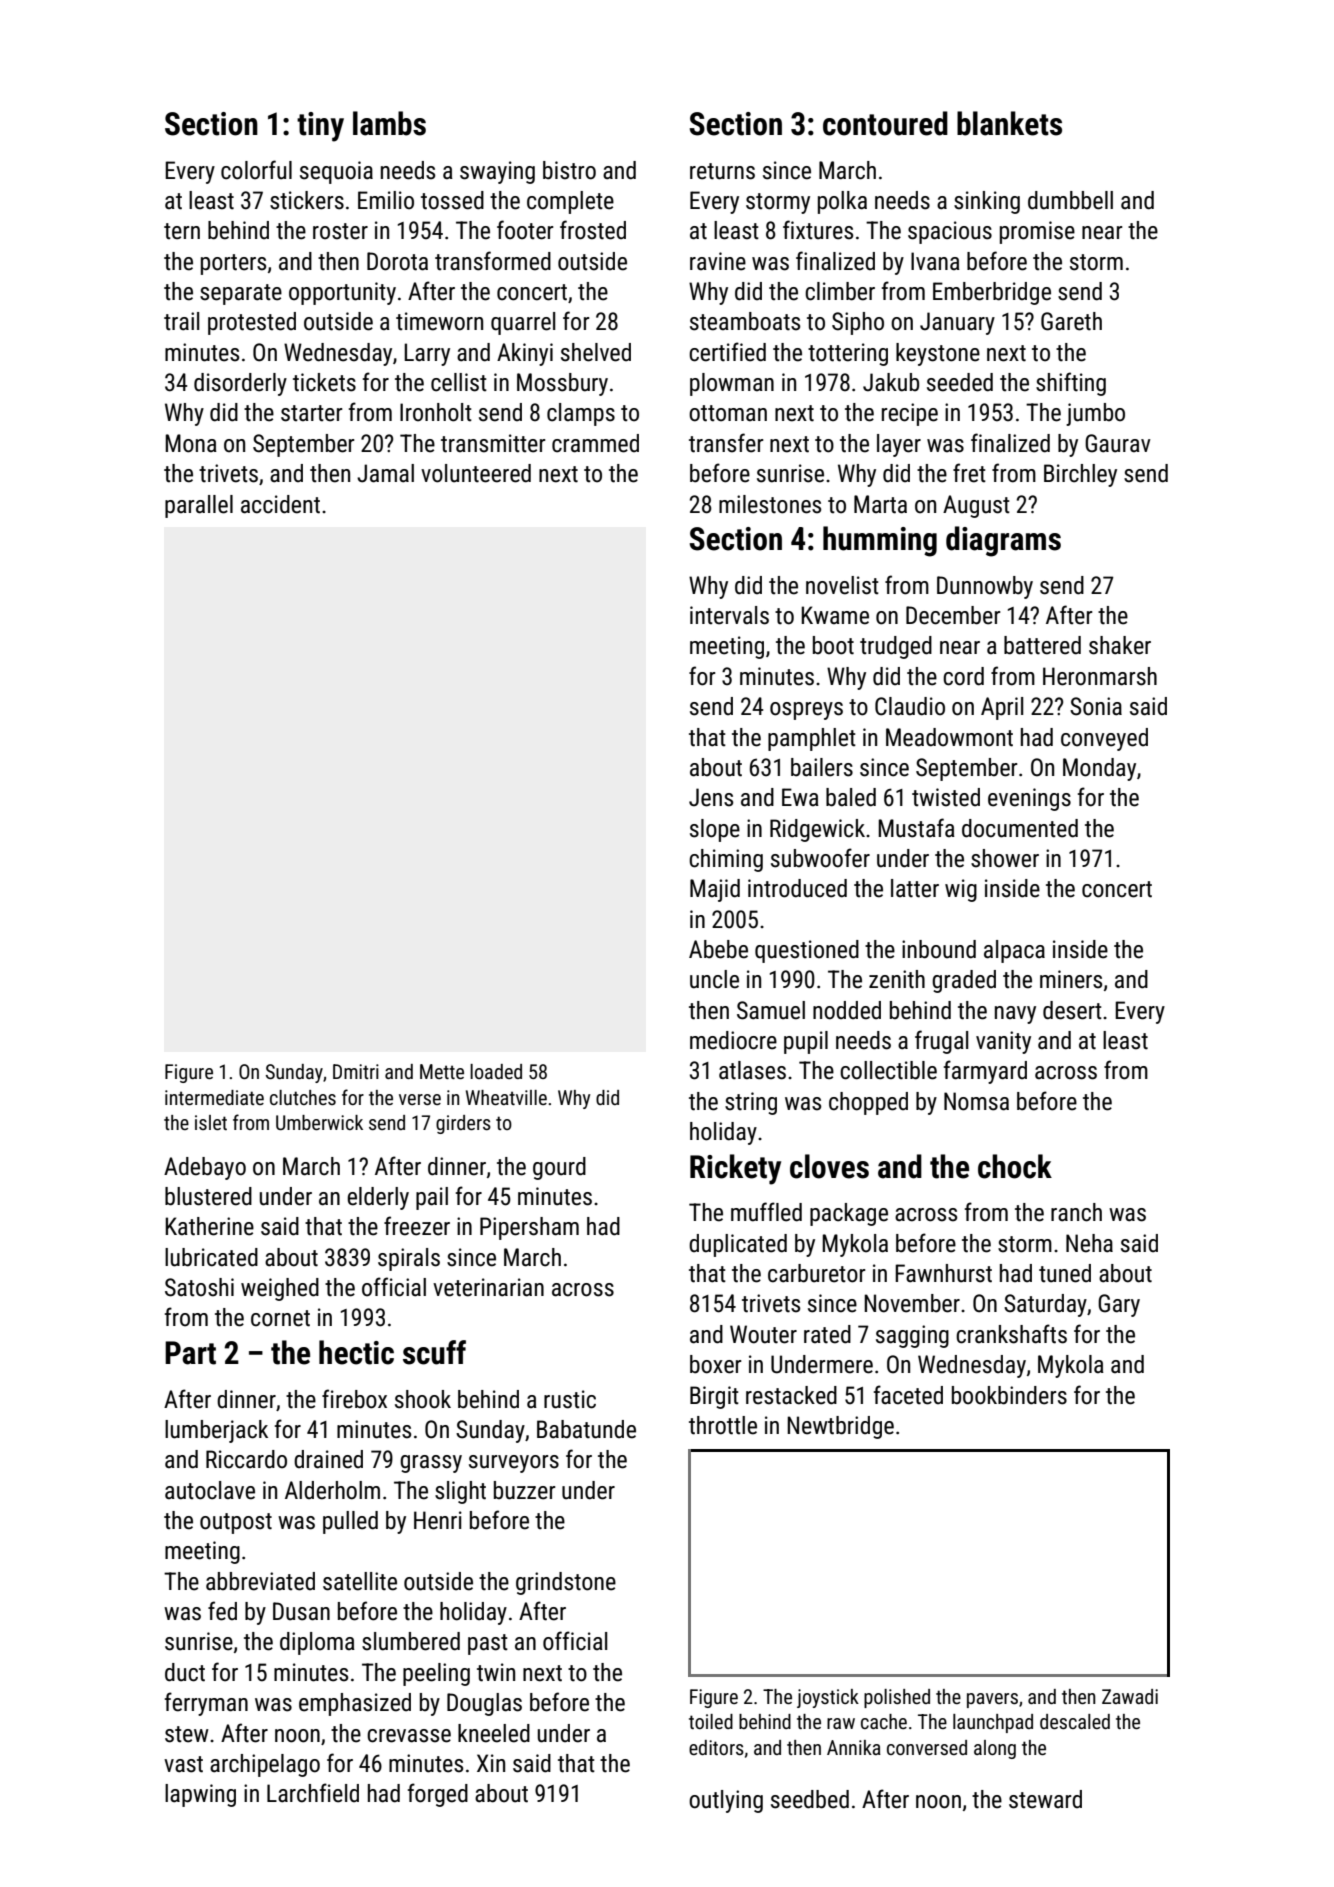 Image resolution: width=1334 pixels, height=1887 pixels. Describe the element at coordinates (320, 127) in the screenshot. I see `tiny` at that location.
